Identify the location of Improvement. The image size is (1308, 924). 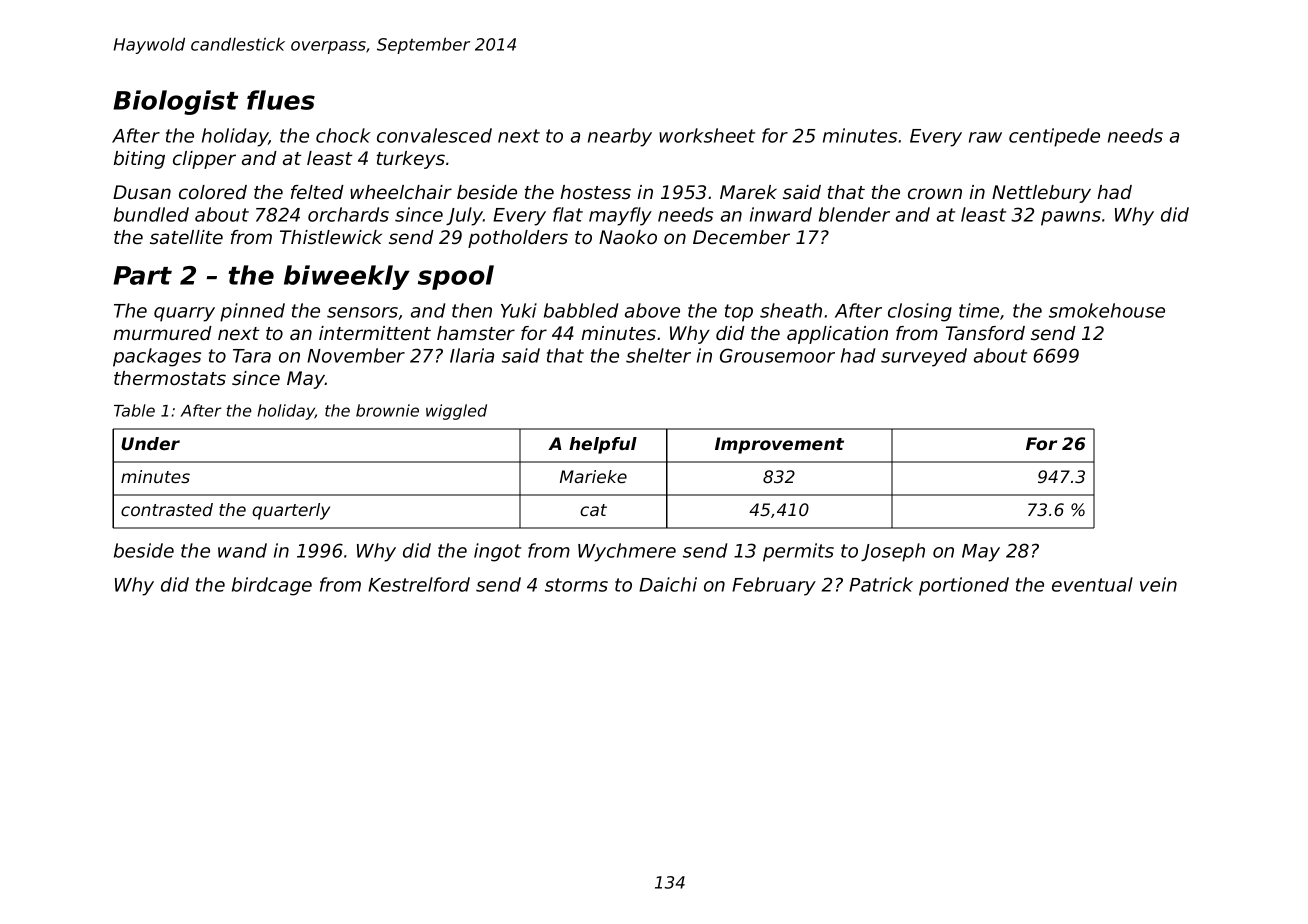
(779, 445).
